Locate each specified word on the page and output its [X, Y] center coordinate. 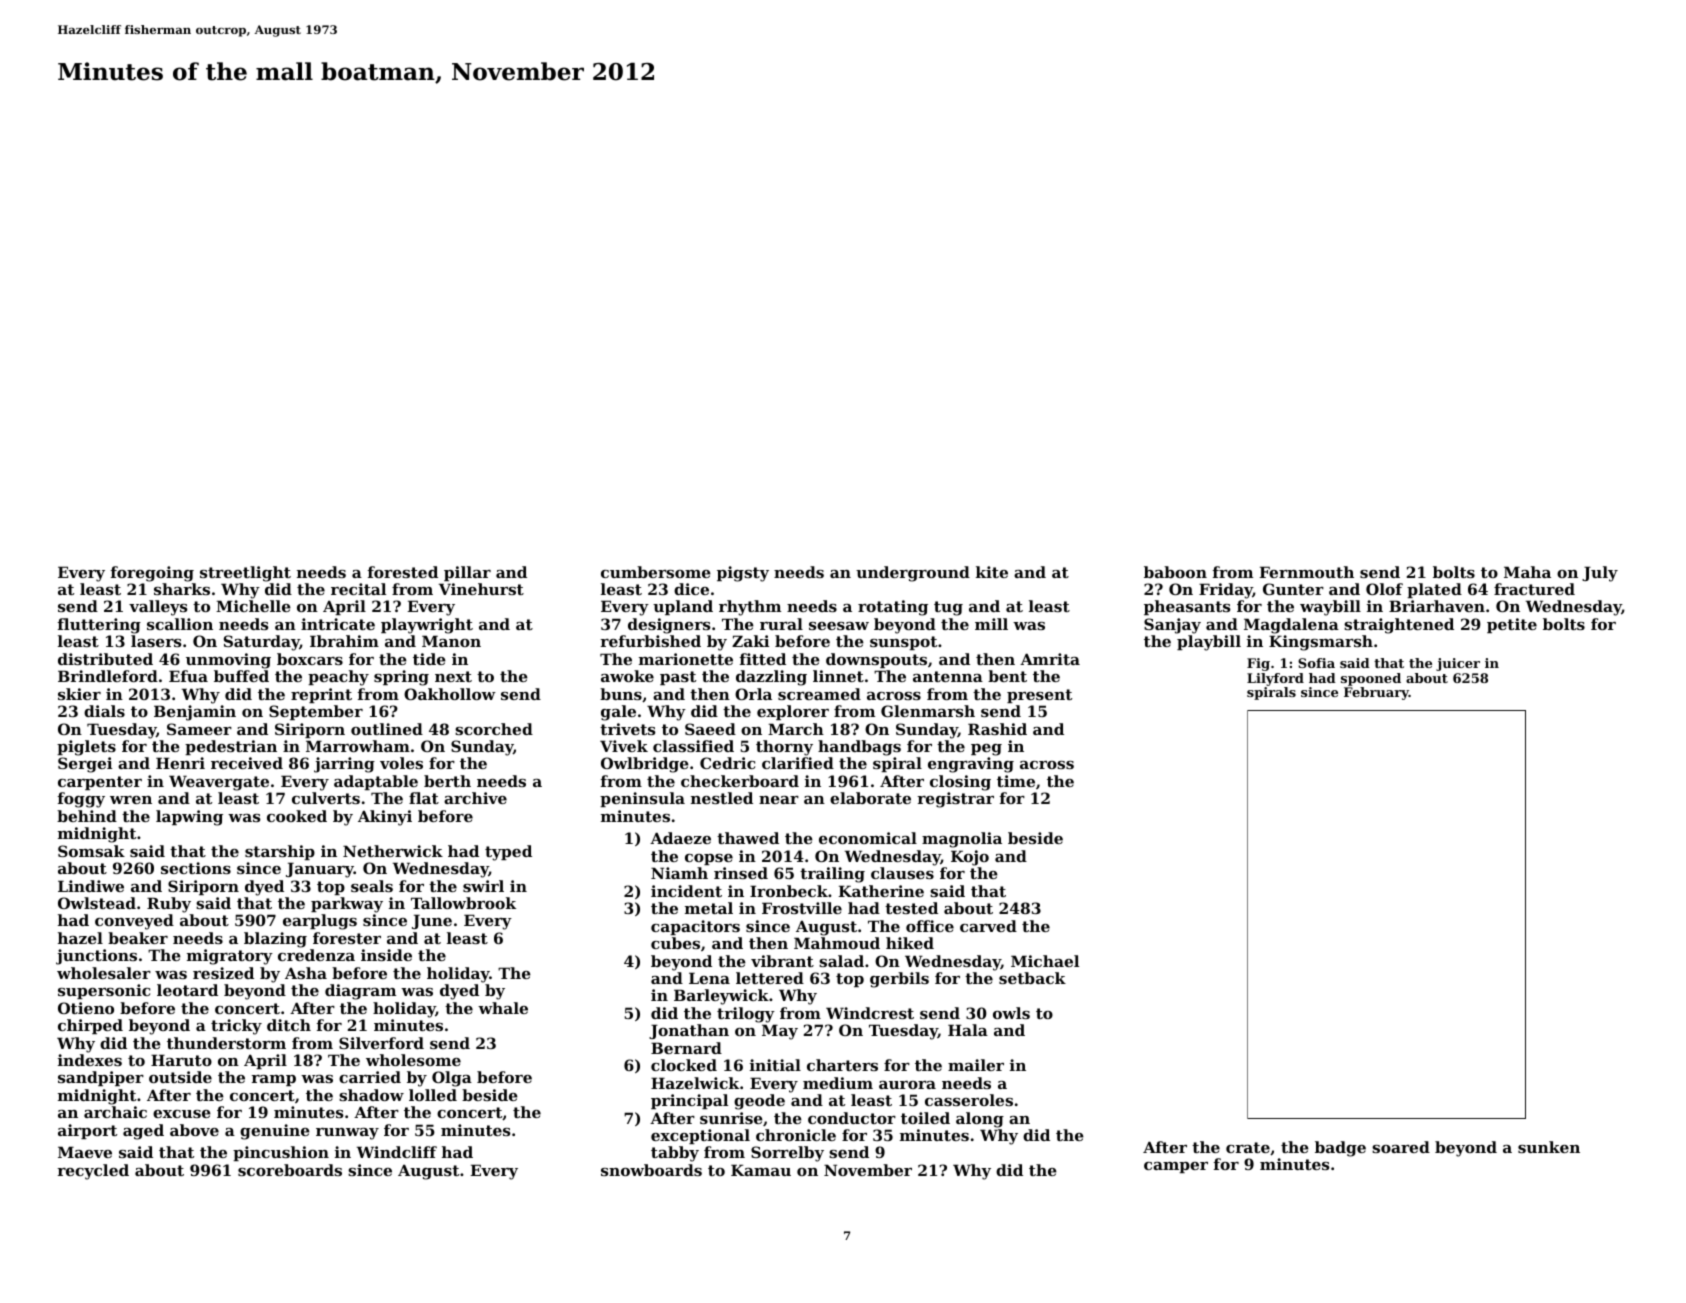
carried [370, 1077]
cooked [297, 816]
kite [992, 572]
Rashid [997, 729]
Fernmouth [1306, 572]
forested [403, 572]
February [1376, 693]
